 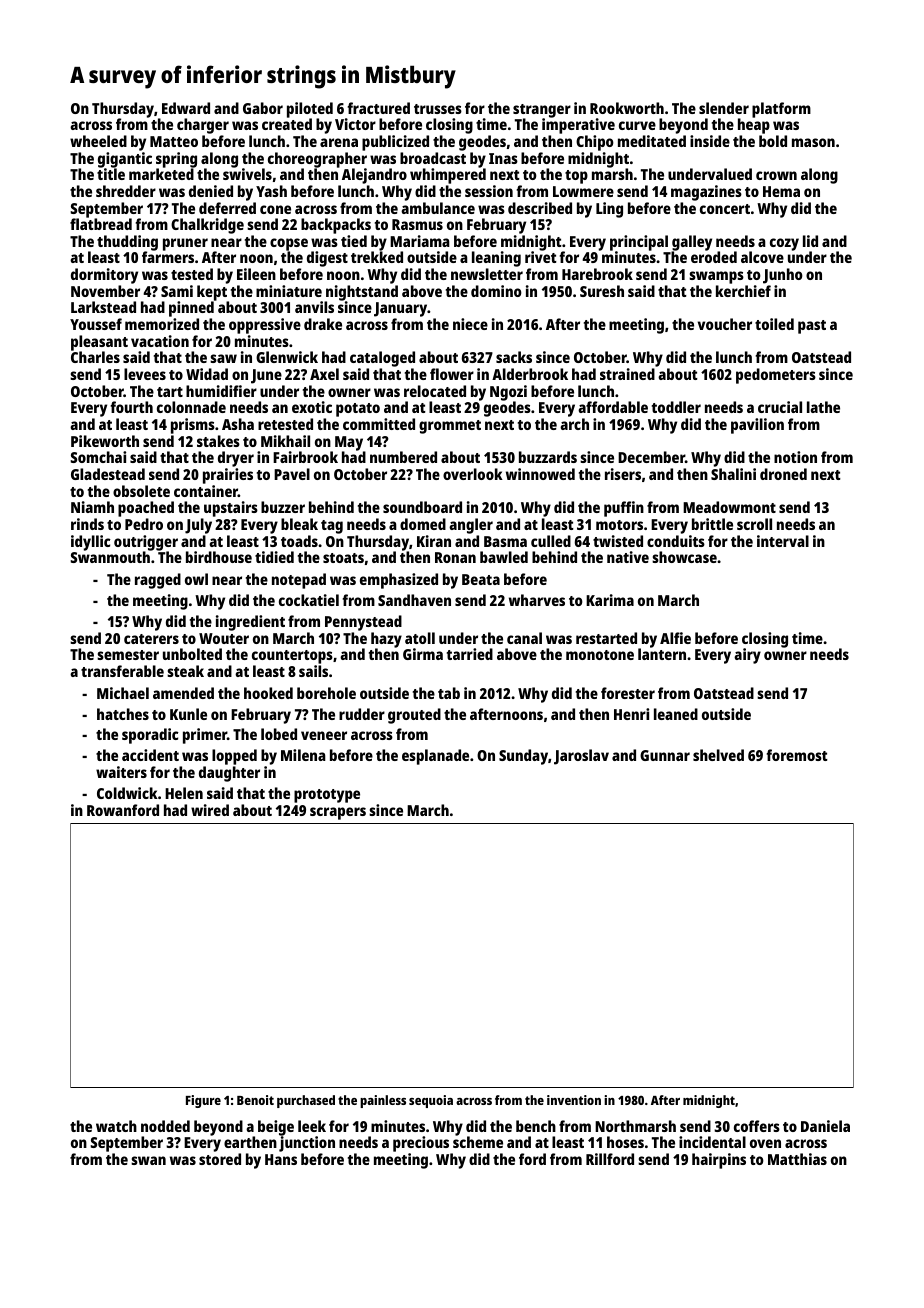 What do you see at coordinates (276, 1128) in the document?
I see `beige` at bounding box center [276, 1128].
